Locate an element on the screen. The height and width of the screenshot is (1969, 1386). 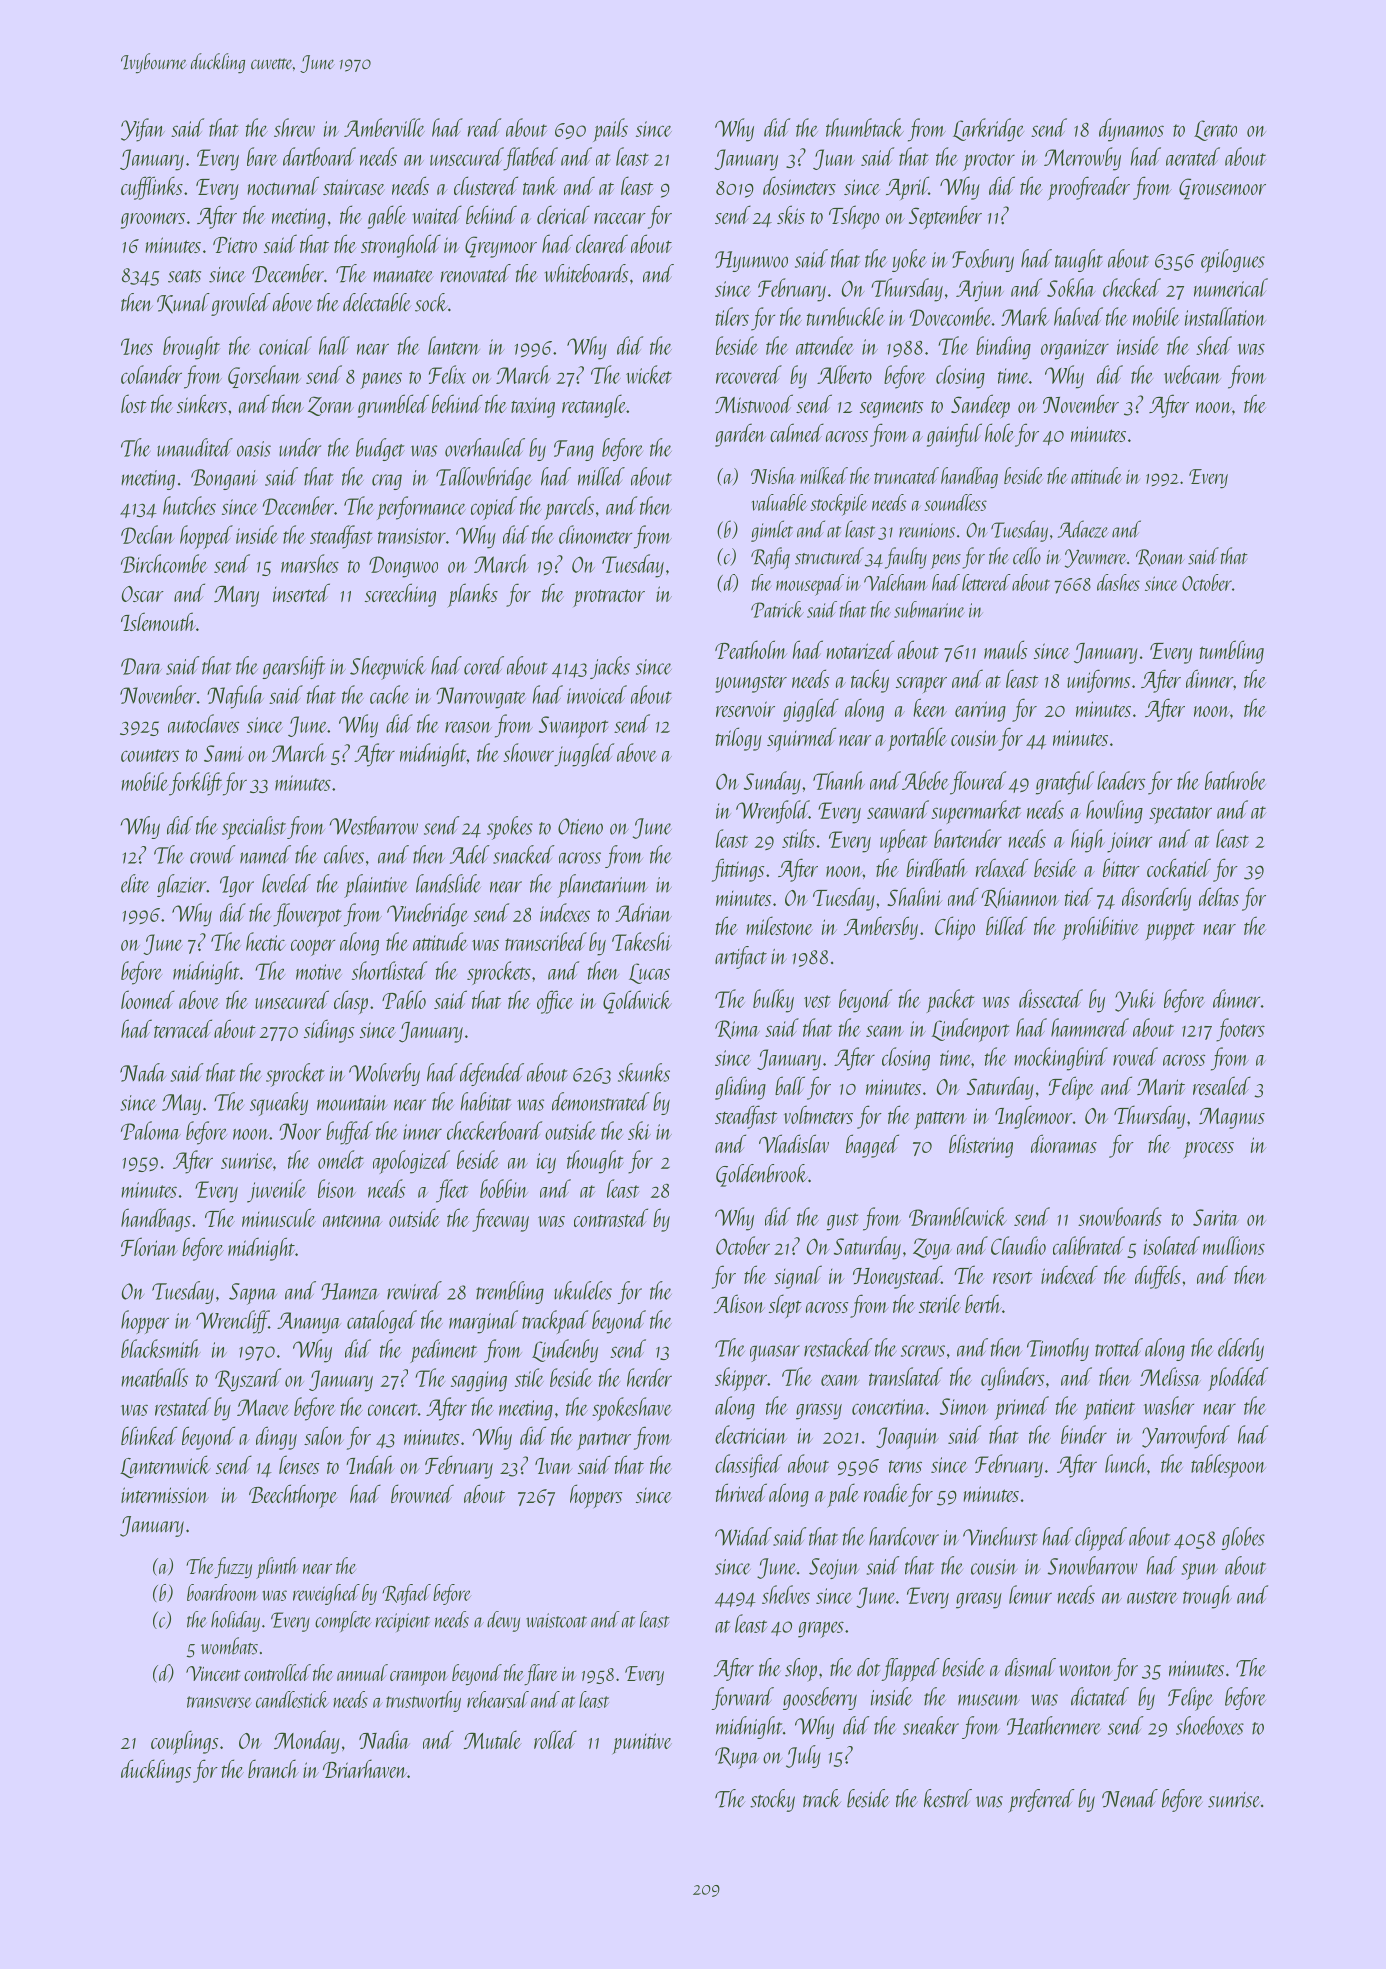
wicket is located at coordinates (649, 374).
